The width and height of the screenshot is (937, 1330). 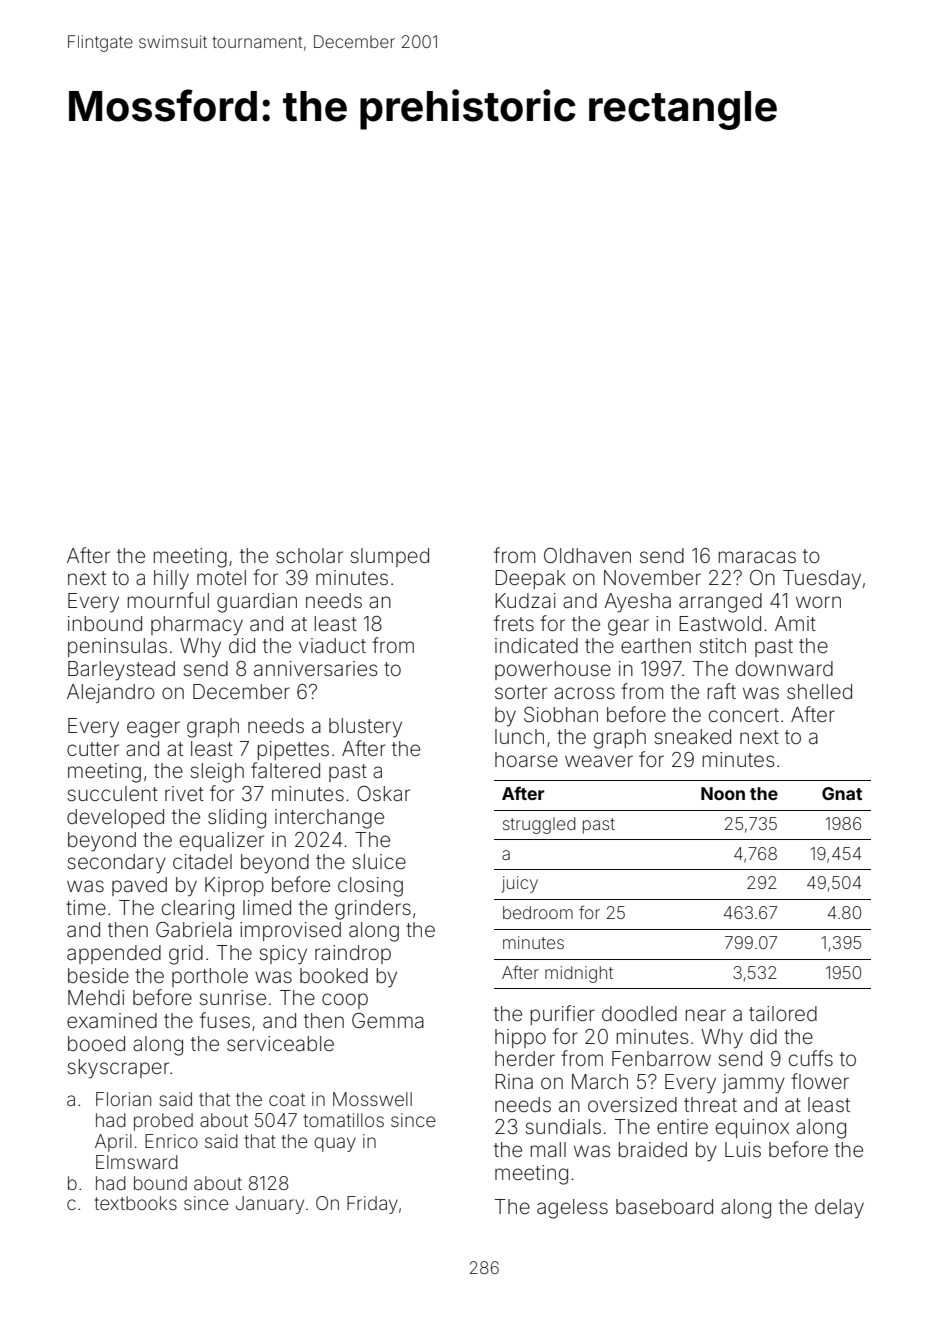 I want to click on bedroom, so click(x=538, y=912).
